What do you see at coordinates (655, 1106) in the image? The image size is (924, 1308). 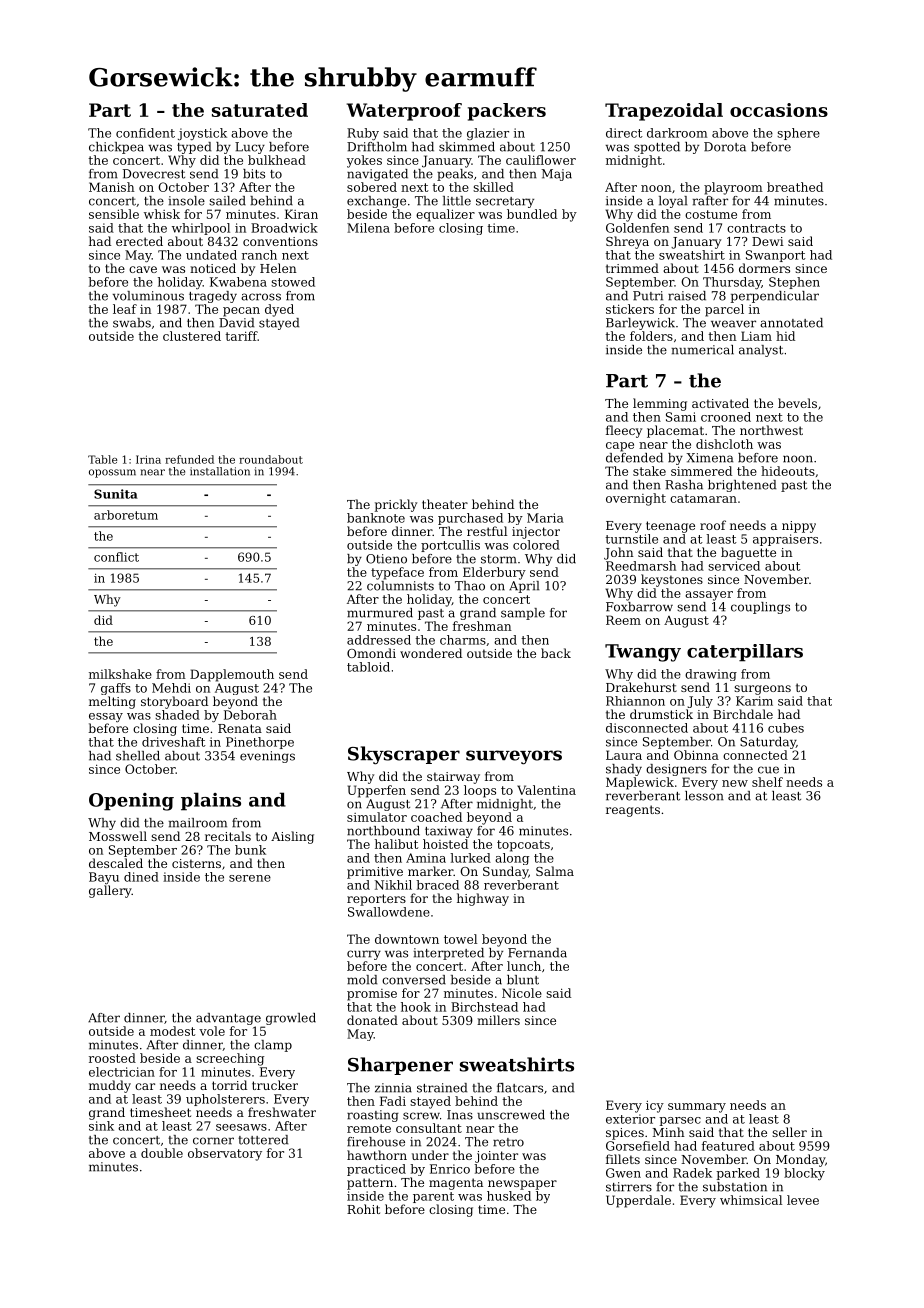 I see `icy` at bounding box center [655, 1106].
